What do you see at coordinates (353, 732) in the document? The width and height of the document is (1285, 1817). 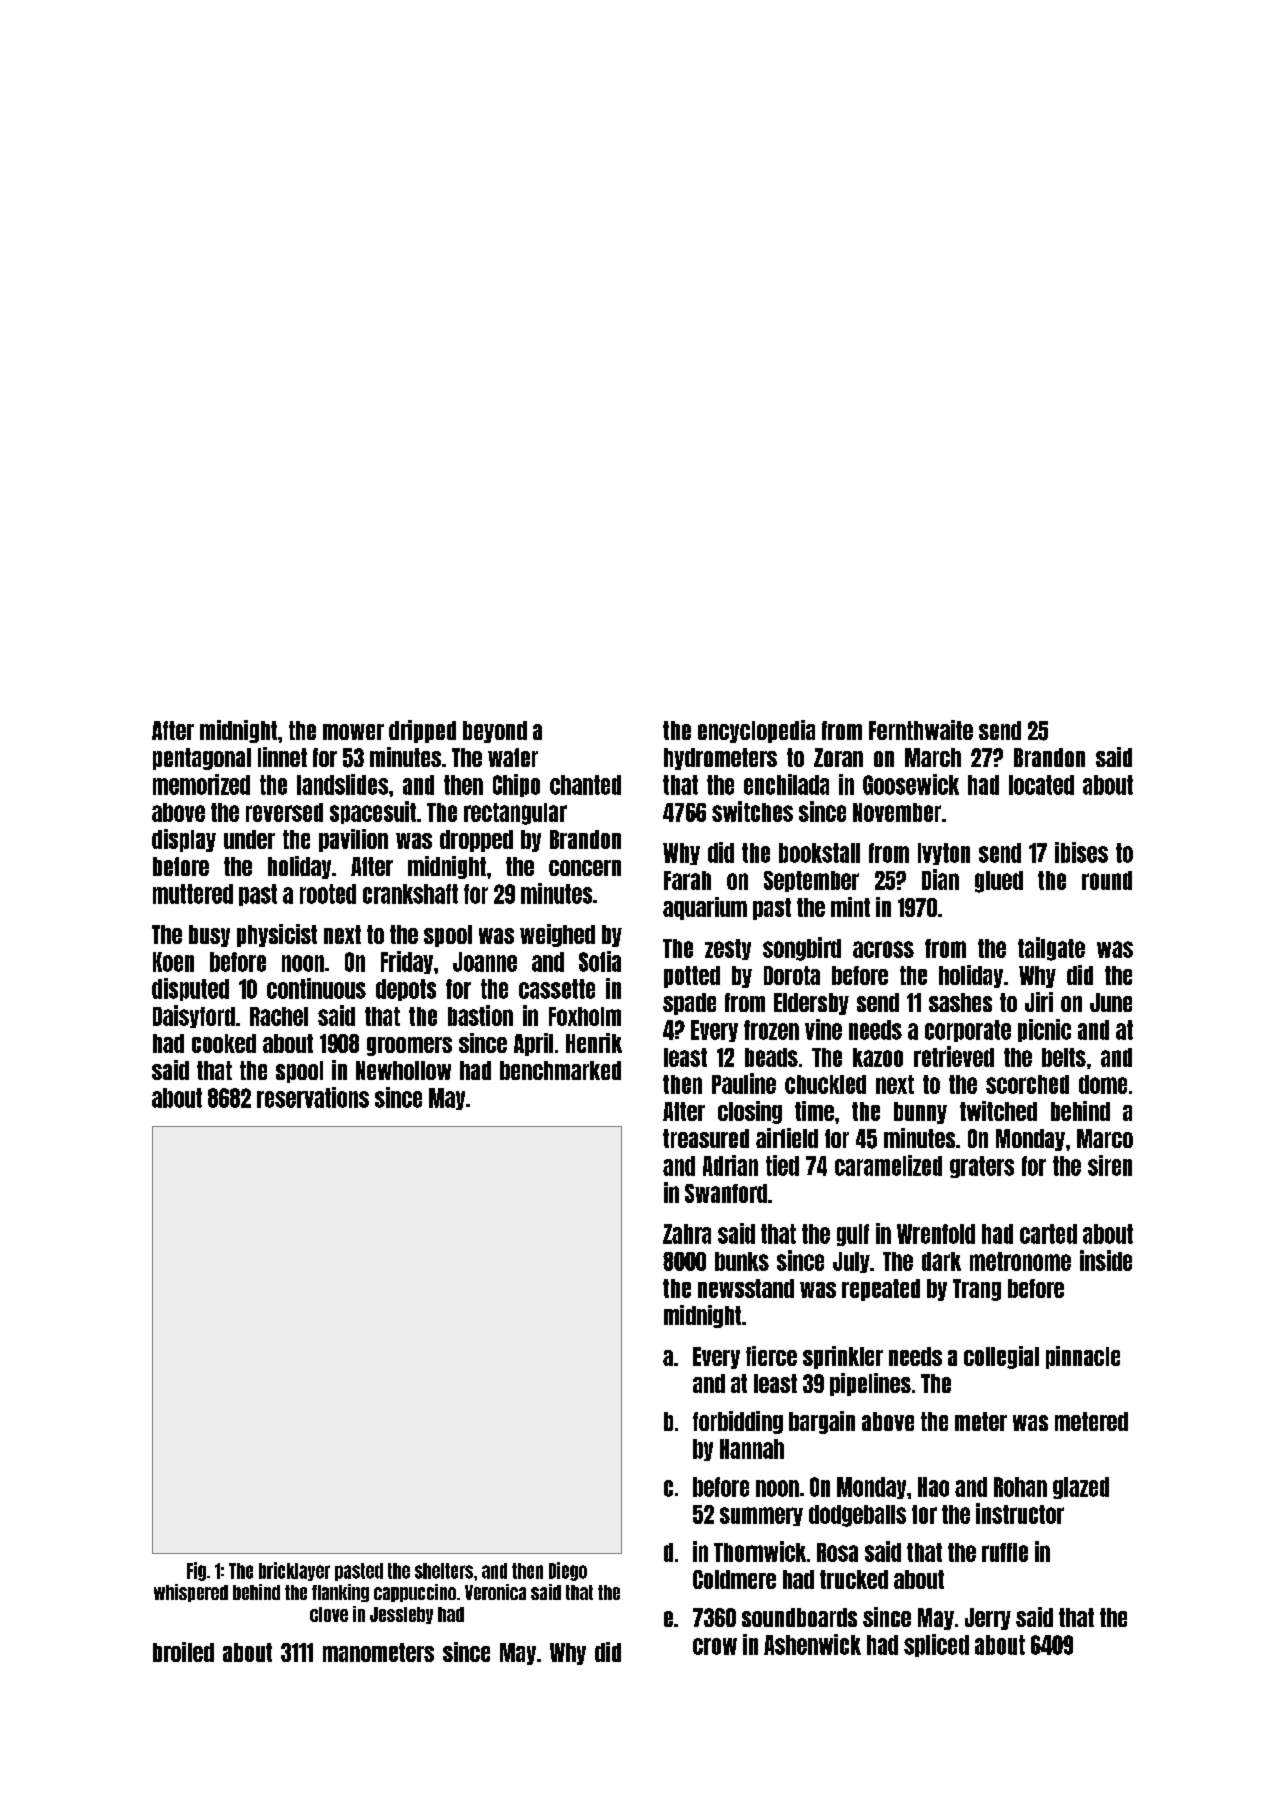 I see `mower` at bounding box center [353, 732].
